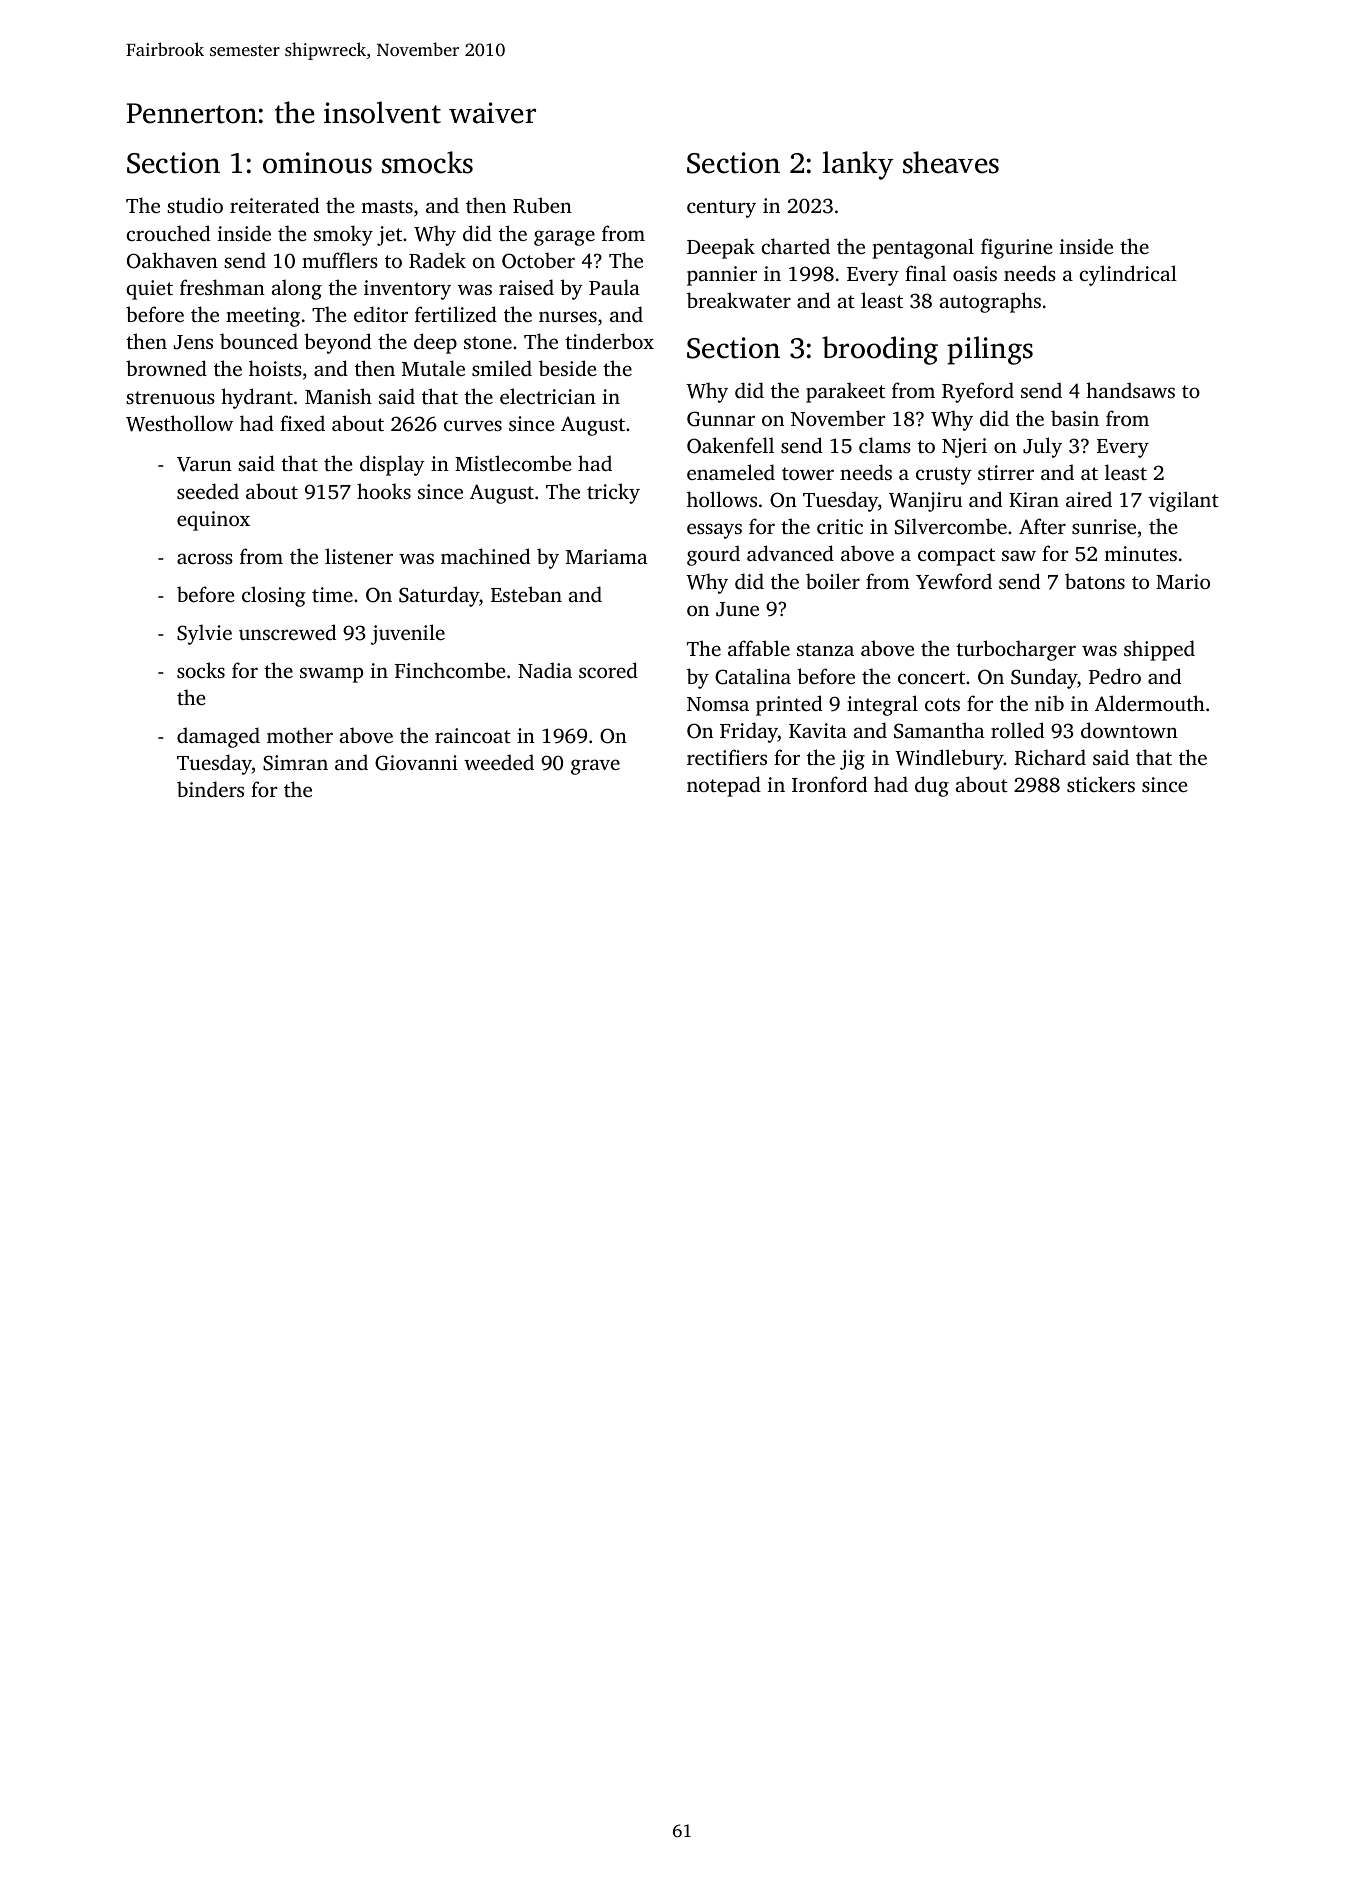 The width and height of the page is (1345, 1902). What do you see at coordinates (1017, 730) in the page?
I see `rolled` at bounding box center [1017, 730].
